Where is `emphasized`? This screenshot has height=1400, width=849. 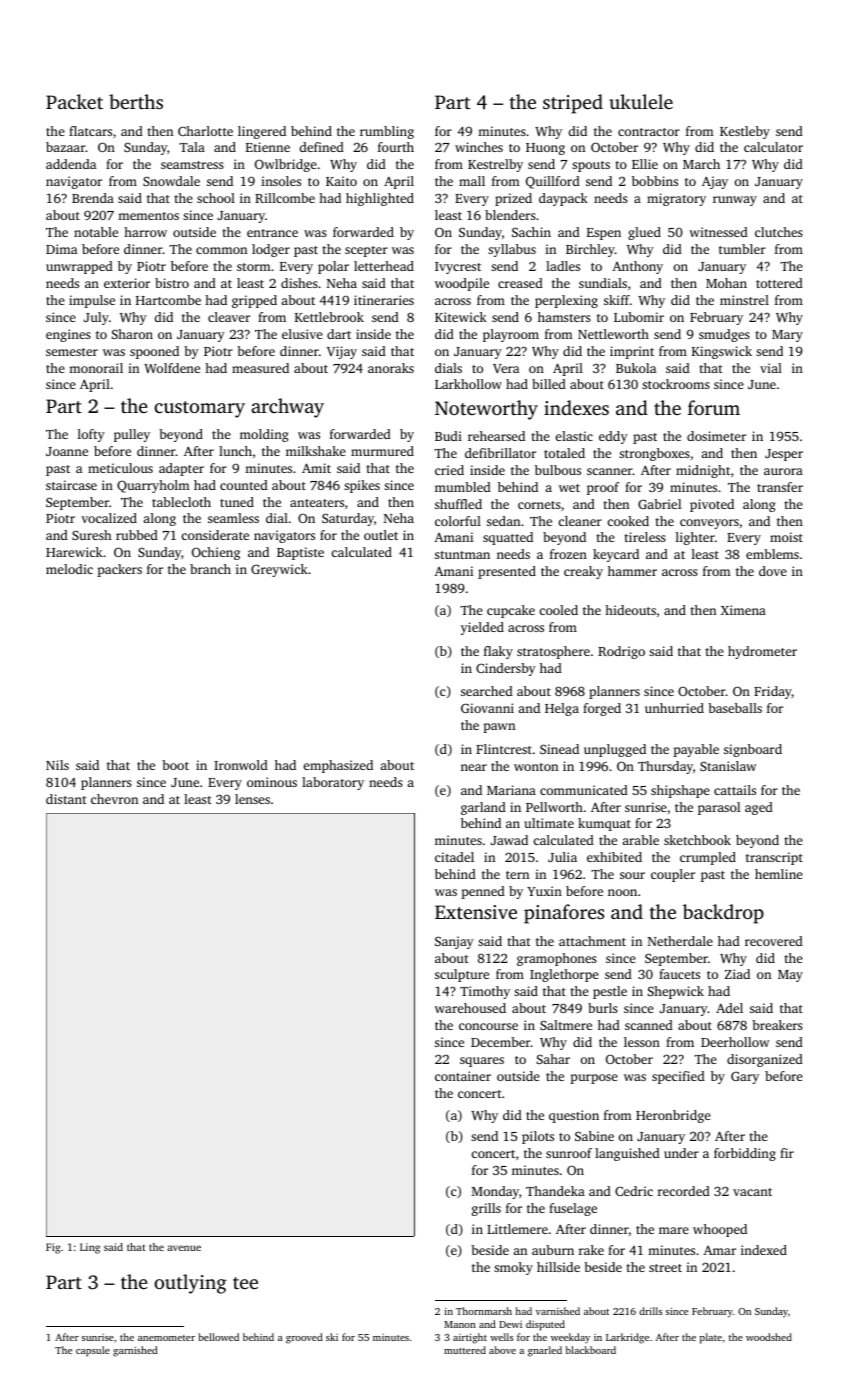 emphasized is located at coordinates (338, 766).
